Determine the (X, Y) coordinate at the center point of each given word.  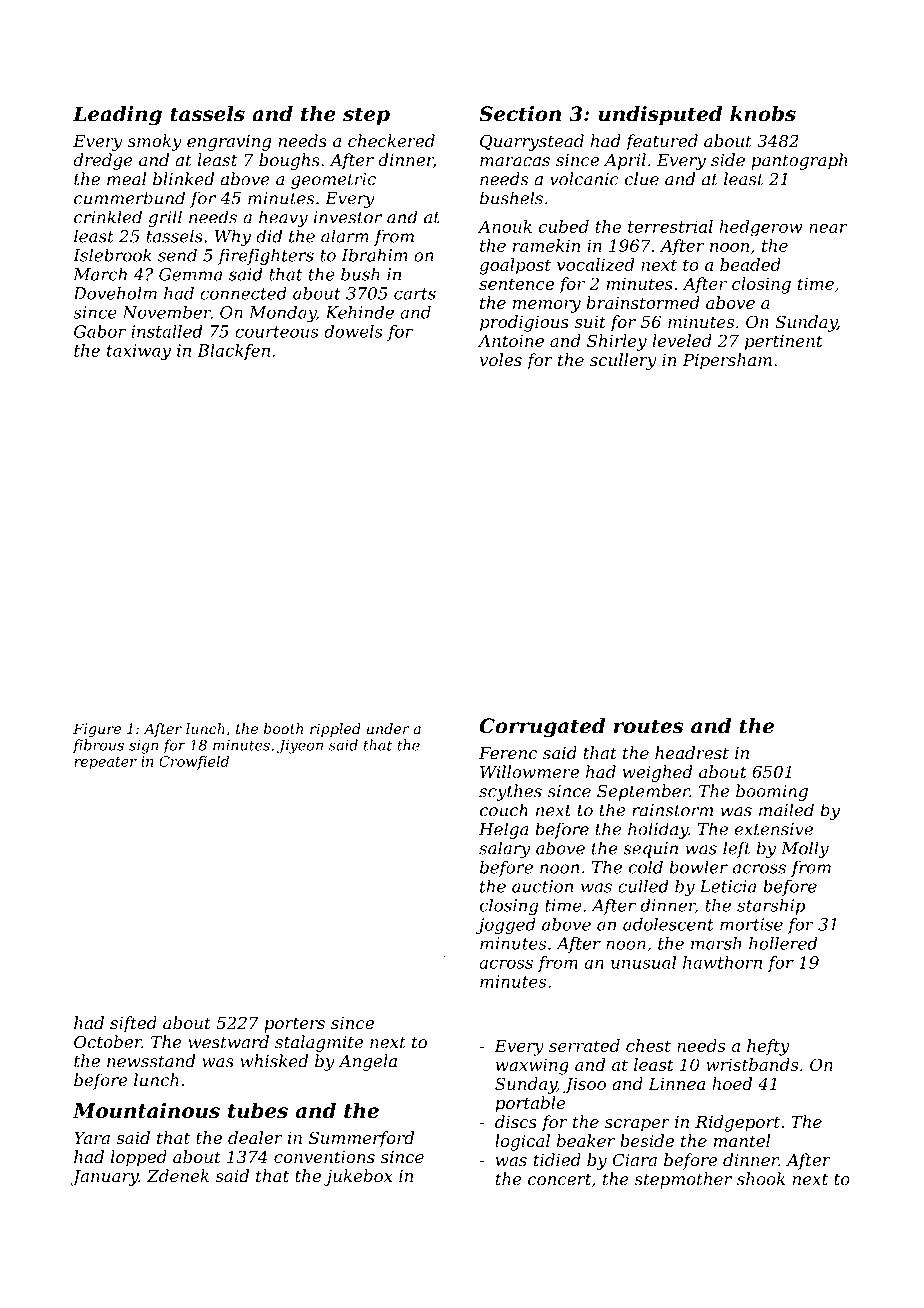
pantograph (799, 161)
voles (501, 360)
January (104, 1178)
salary (505, 849)
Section (520, 114)
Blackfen (233, 352)
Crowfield (194, 763)
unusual (643, 962)
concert (559, 1180)
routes (648, 726)
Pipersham (727, 361)
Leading (117, 116)
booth (283, 728)
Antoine (511, 341)
